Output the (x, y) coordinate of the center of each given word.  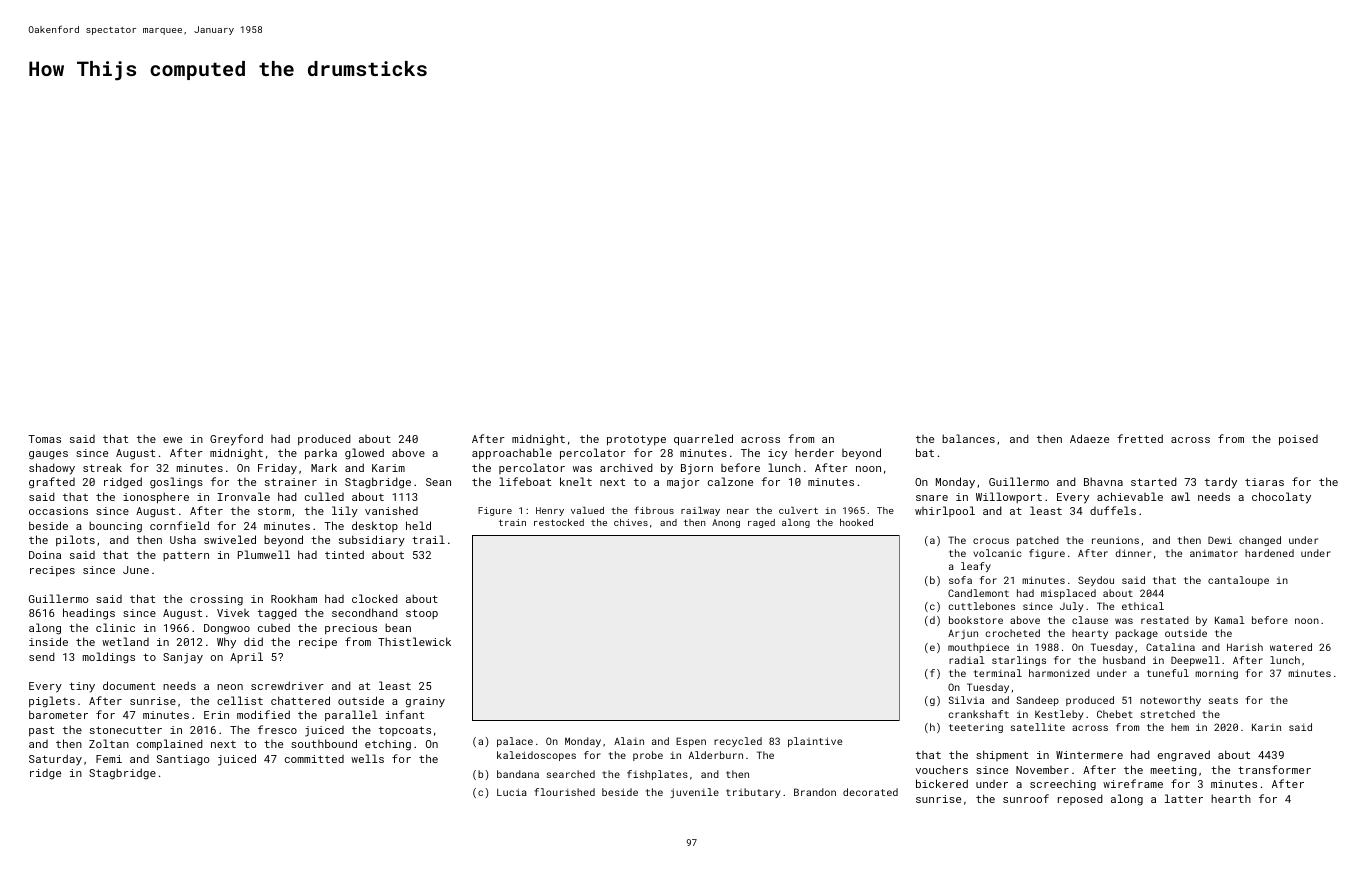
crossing (216, 600)
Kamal (1230, 620)
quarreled (703, 440)
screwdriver (287, 685)
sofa (960, 580)
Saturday (55, 759)
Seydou (1096, 581)
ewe (172, 440)
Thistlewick (414, 641)
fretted (1140, 438)
